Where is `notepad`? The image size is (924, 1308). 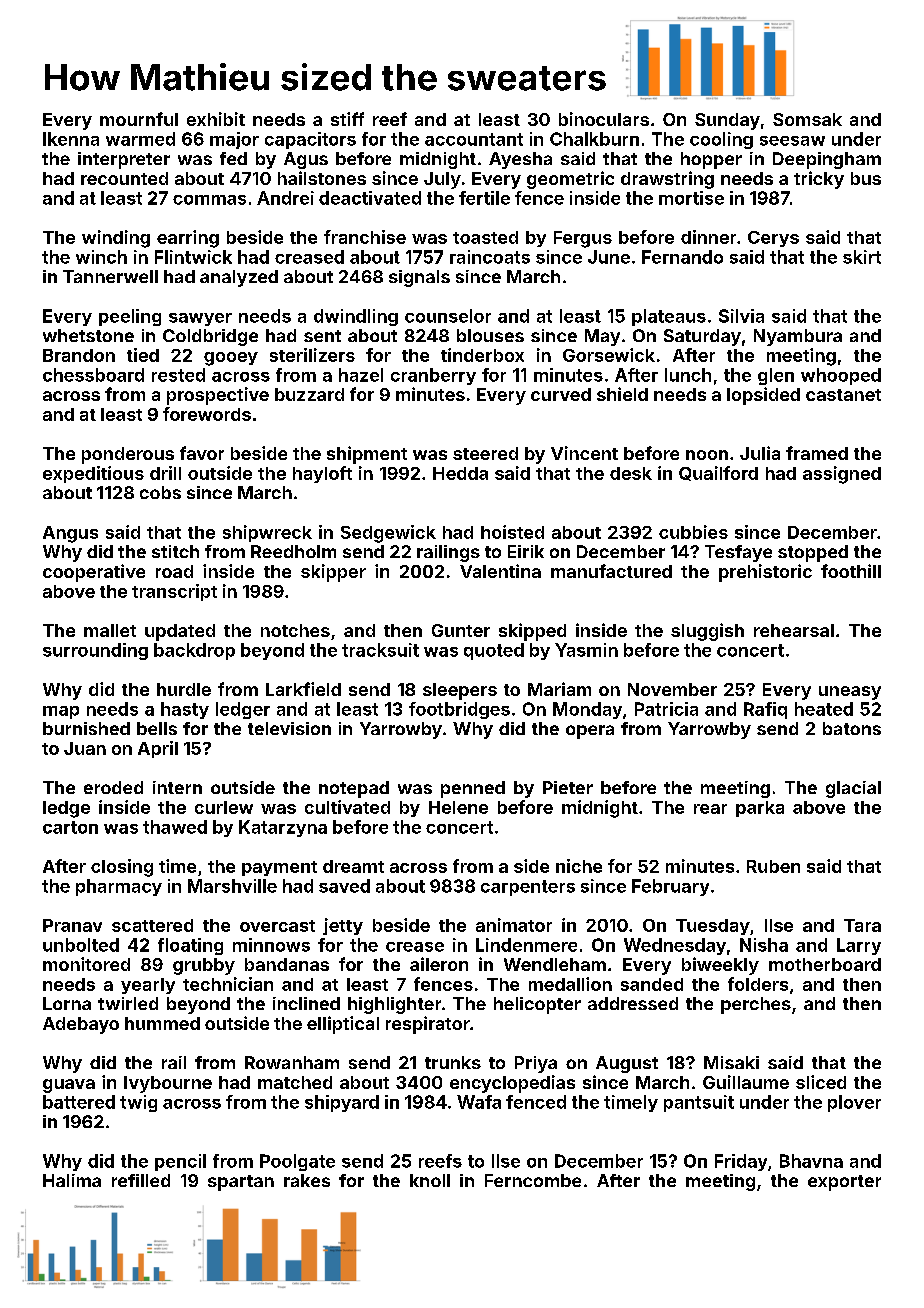 notepad is located at coordinates (354, 789).
